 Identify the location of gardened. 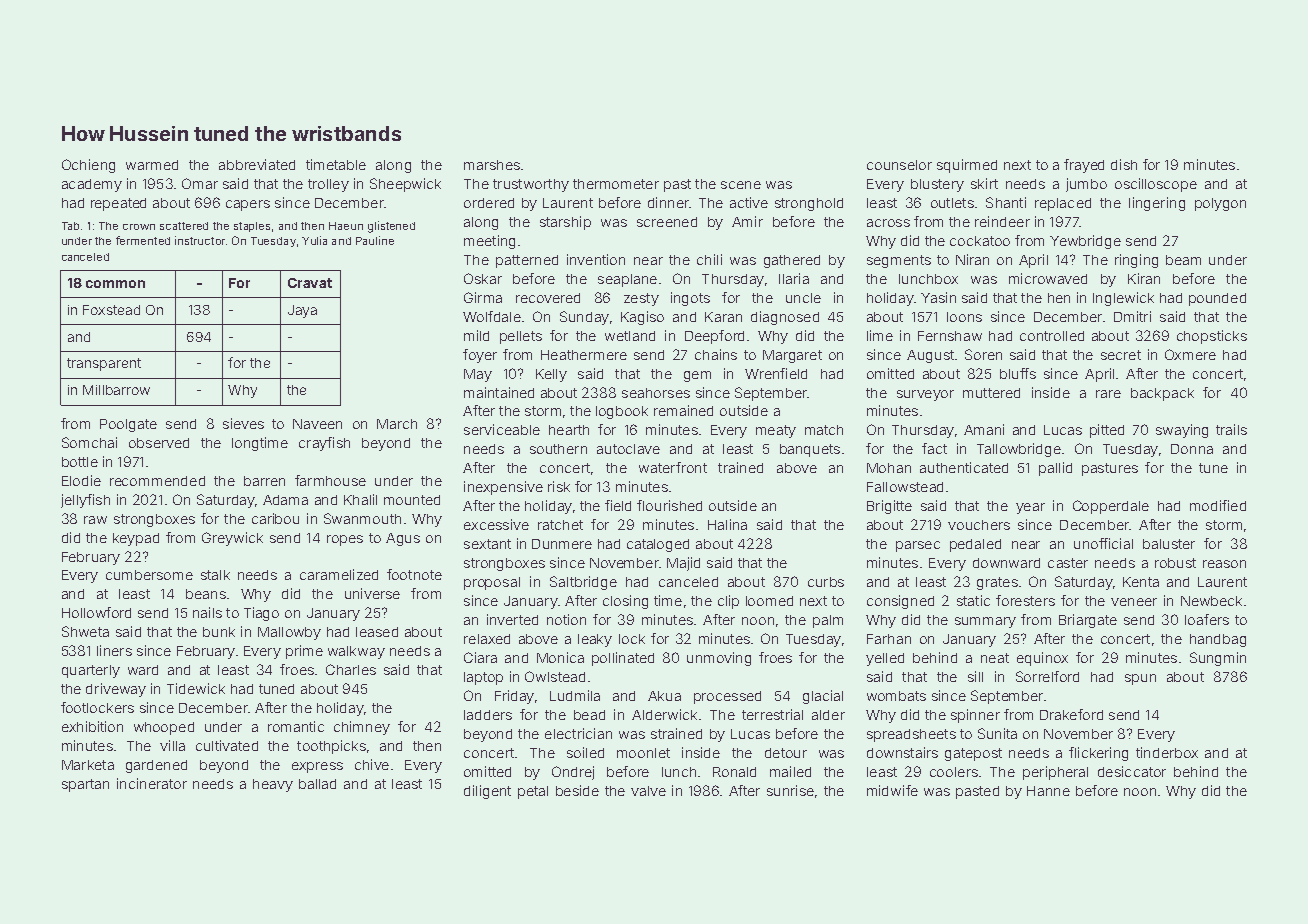
(156, 766).
